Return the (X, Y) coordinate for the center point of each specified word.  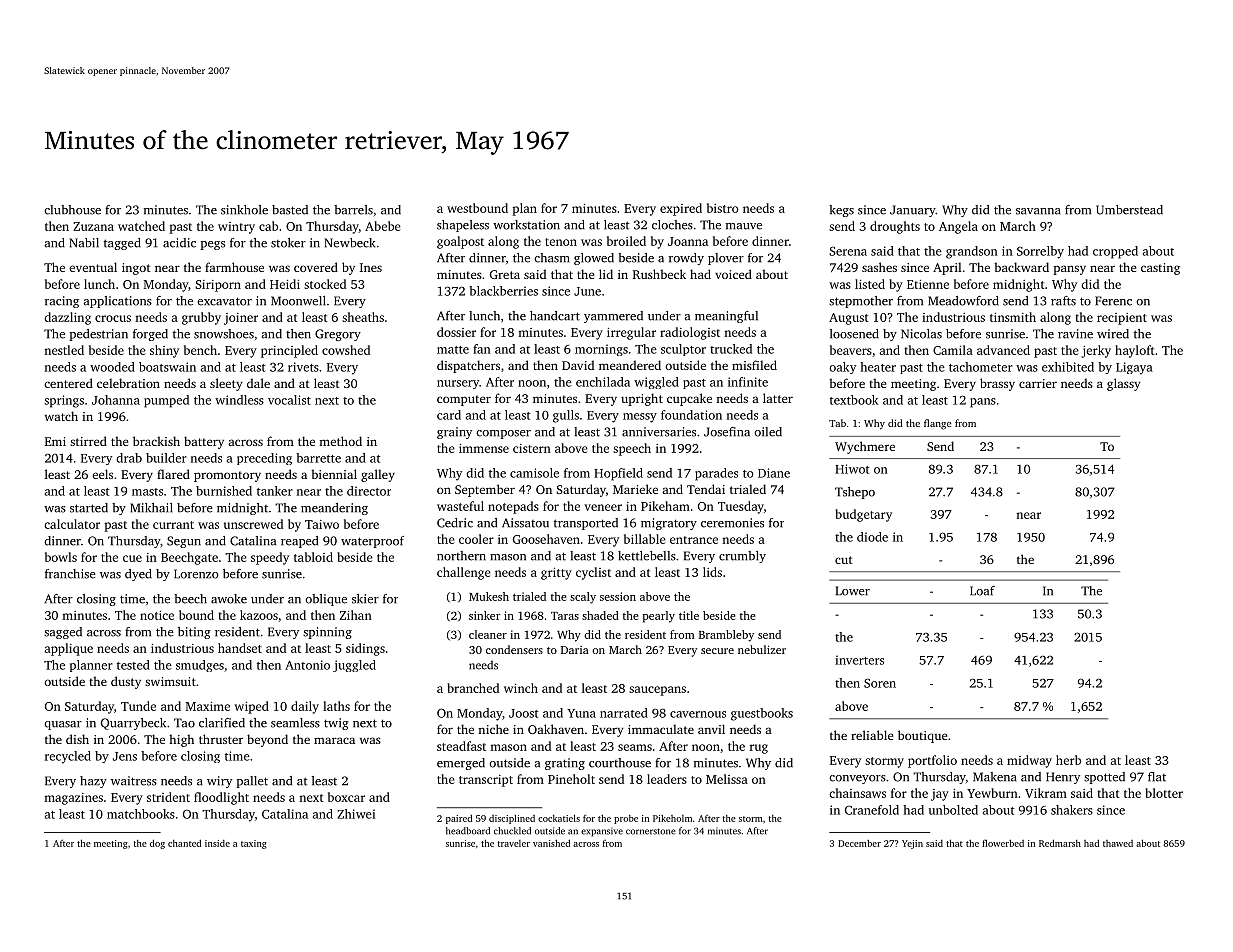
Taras (565, 616)
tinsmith (1013, 317)
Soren (880, 683)
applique (68, 649)
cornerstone (651, 831)
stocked (325, 284)
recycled (68, 757)
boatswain (167, 367)
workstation (526, 225)
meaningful (726, 317)
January (913, 211)
